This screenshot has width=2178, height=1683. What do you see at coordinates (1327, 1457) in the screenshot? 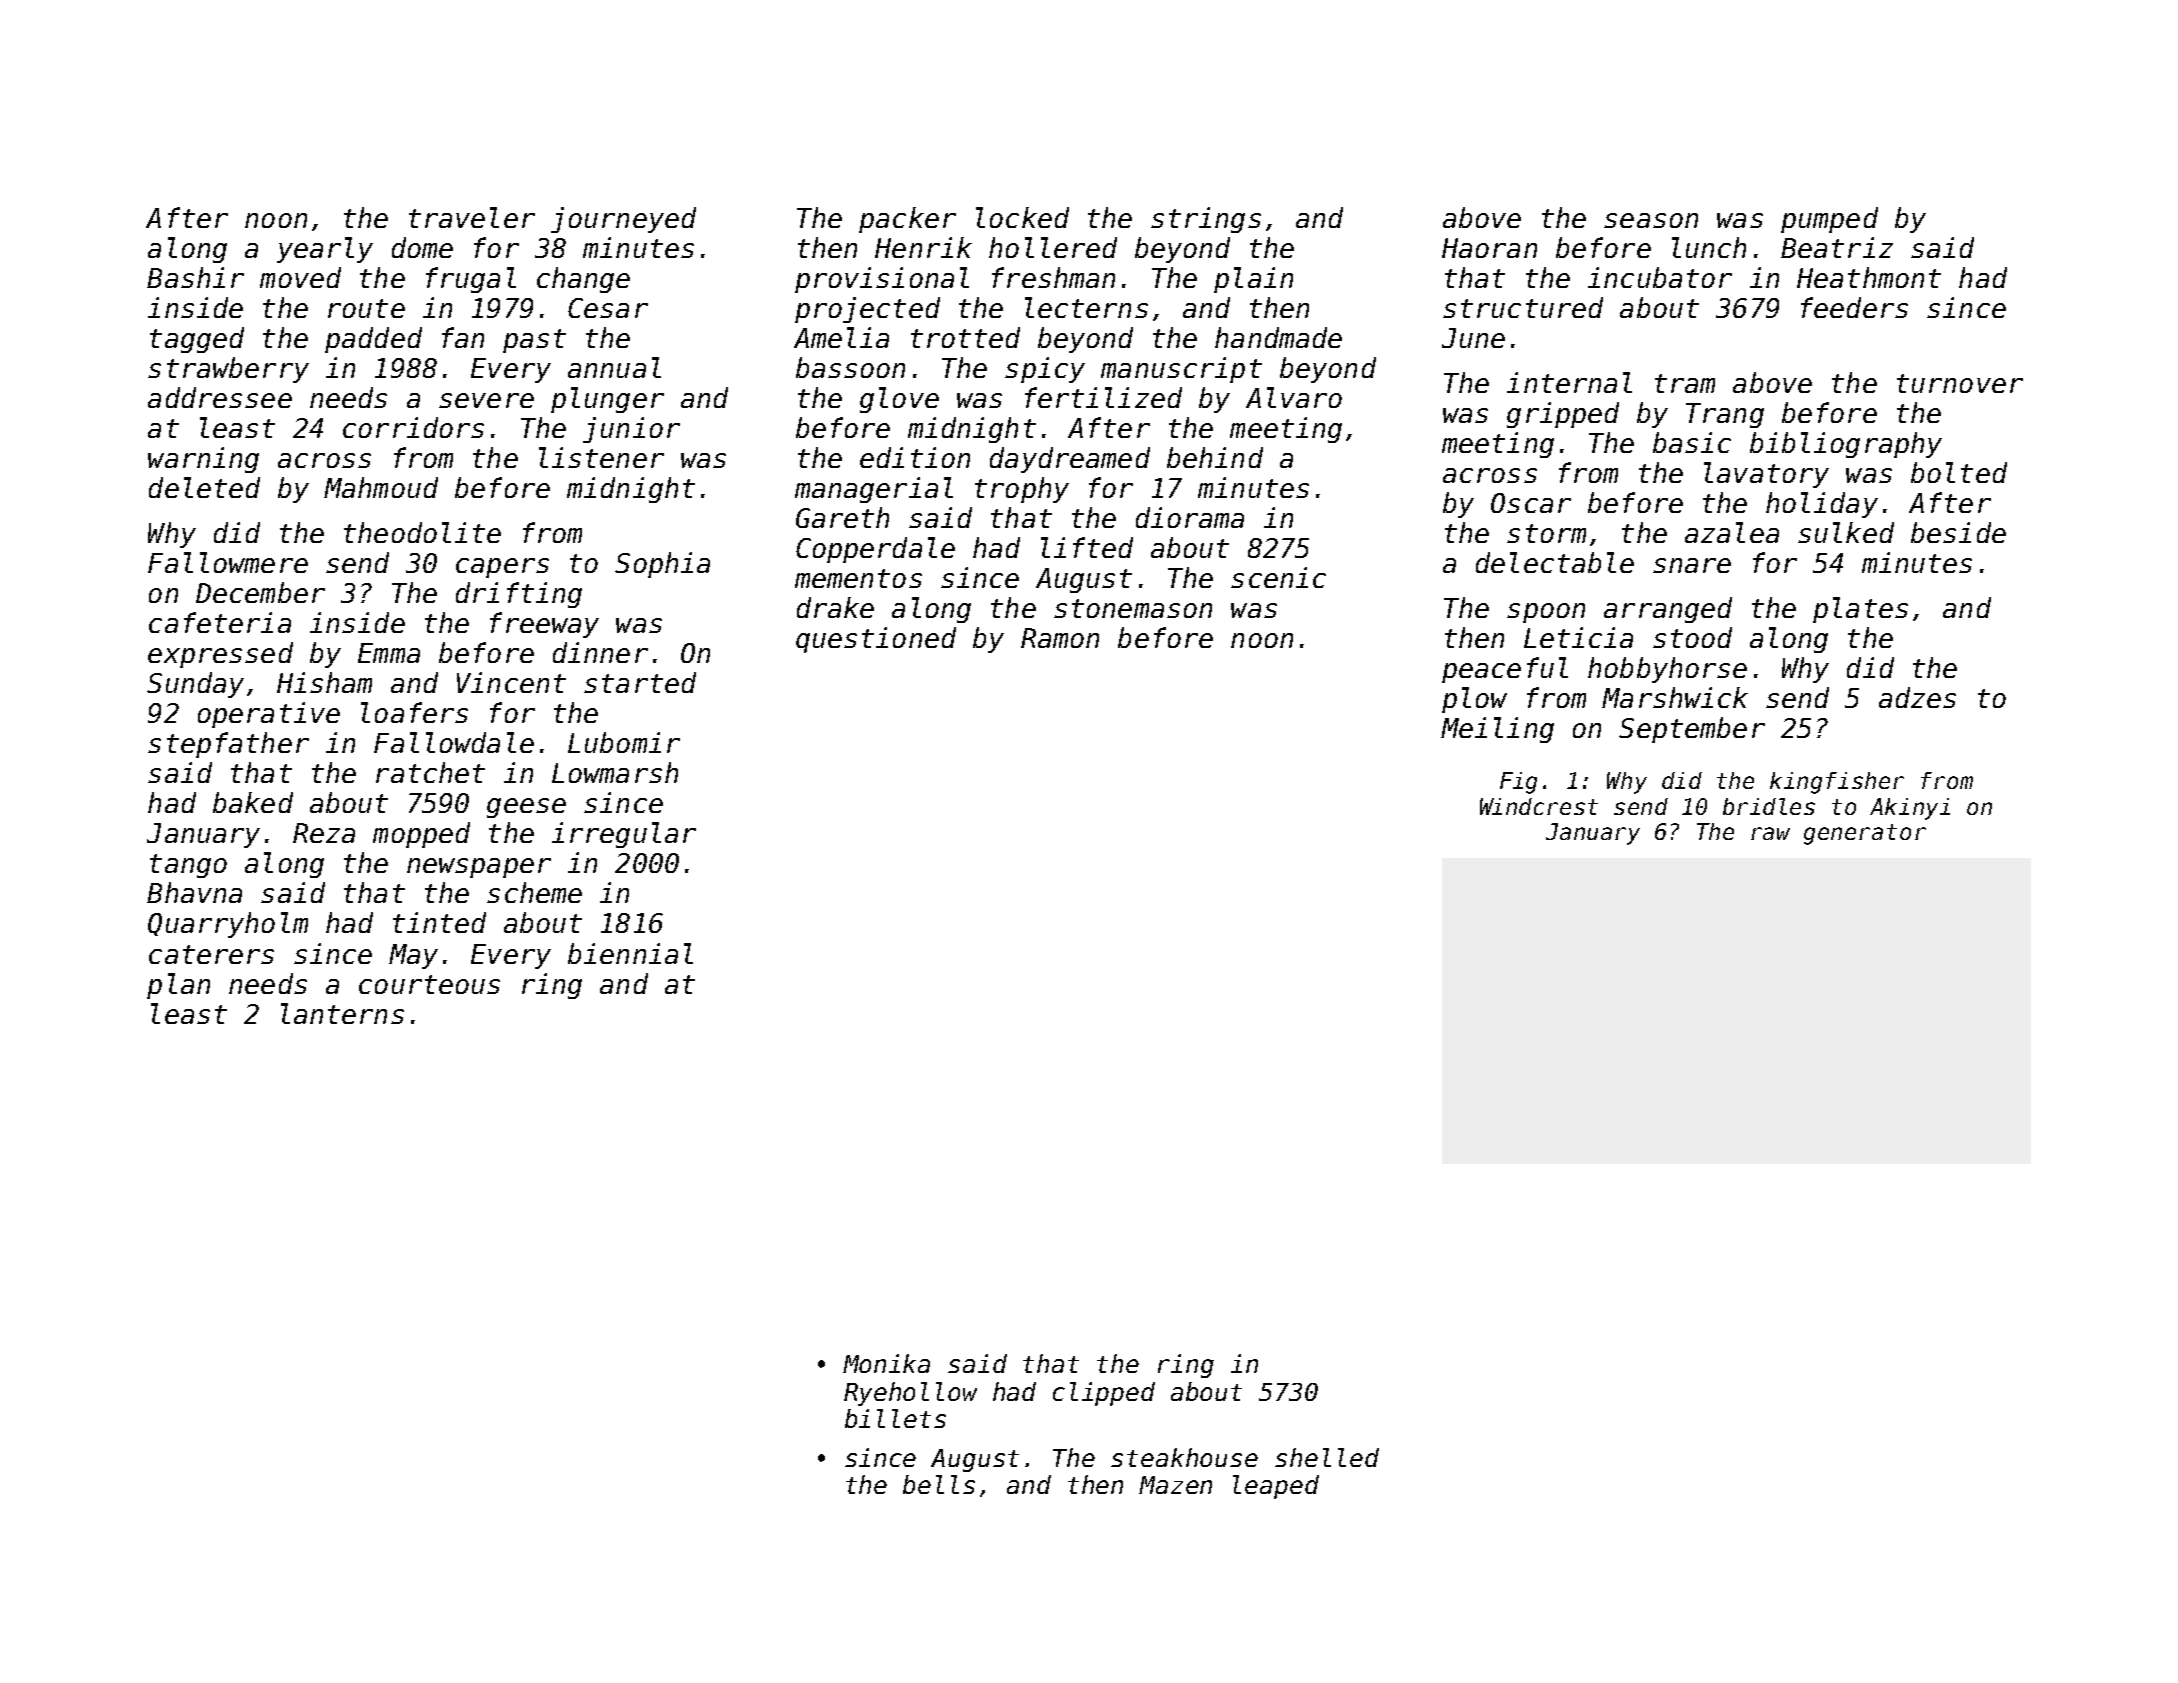
I see `shelled` at bounding box center [1327, 1457].
